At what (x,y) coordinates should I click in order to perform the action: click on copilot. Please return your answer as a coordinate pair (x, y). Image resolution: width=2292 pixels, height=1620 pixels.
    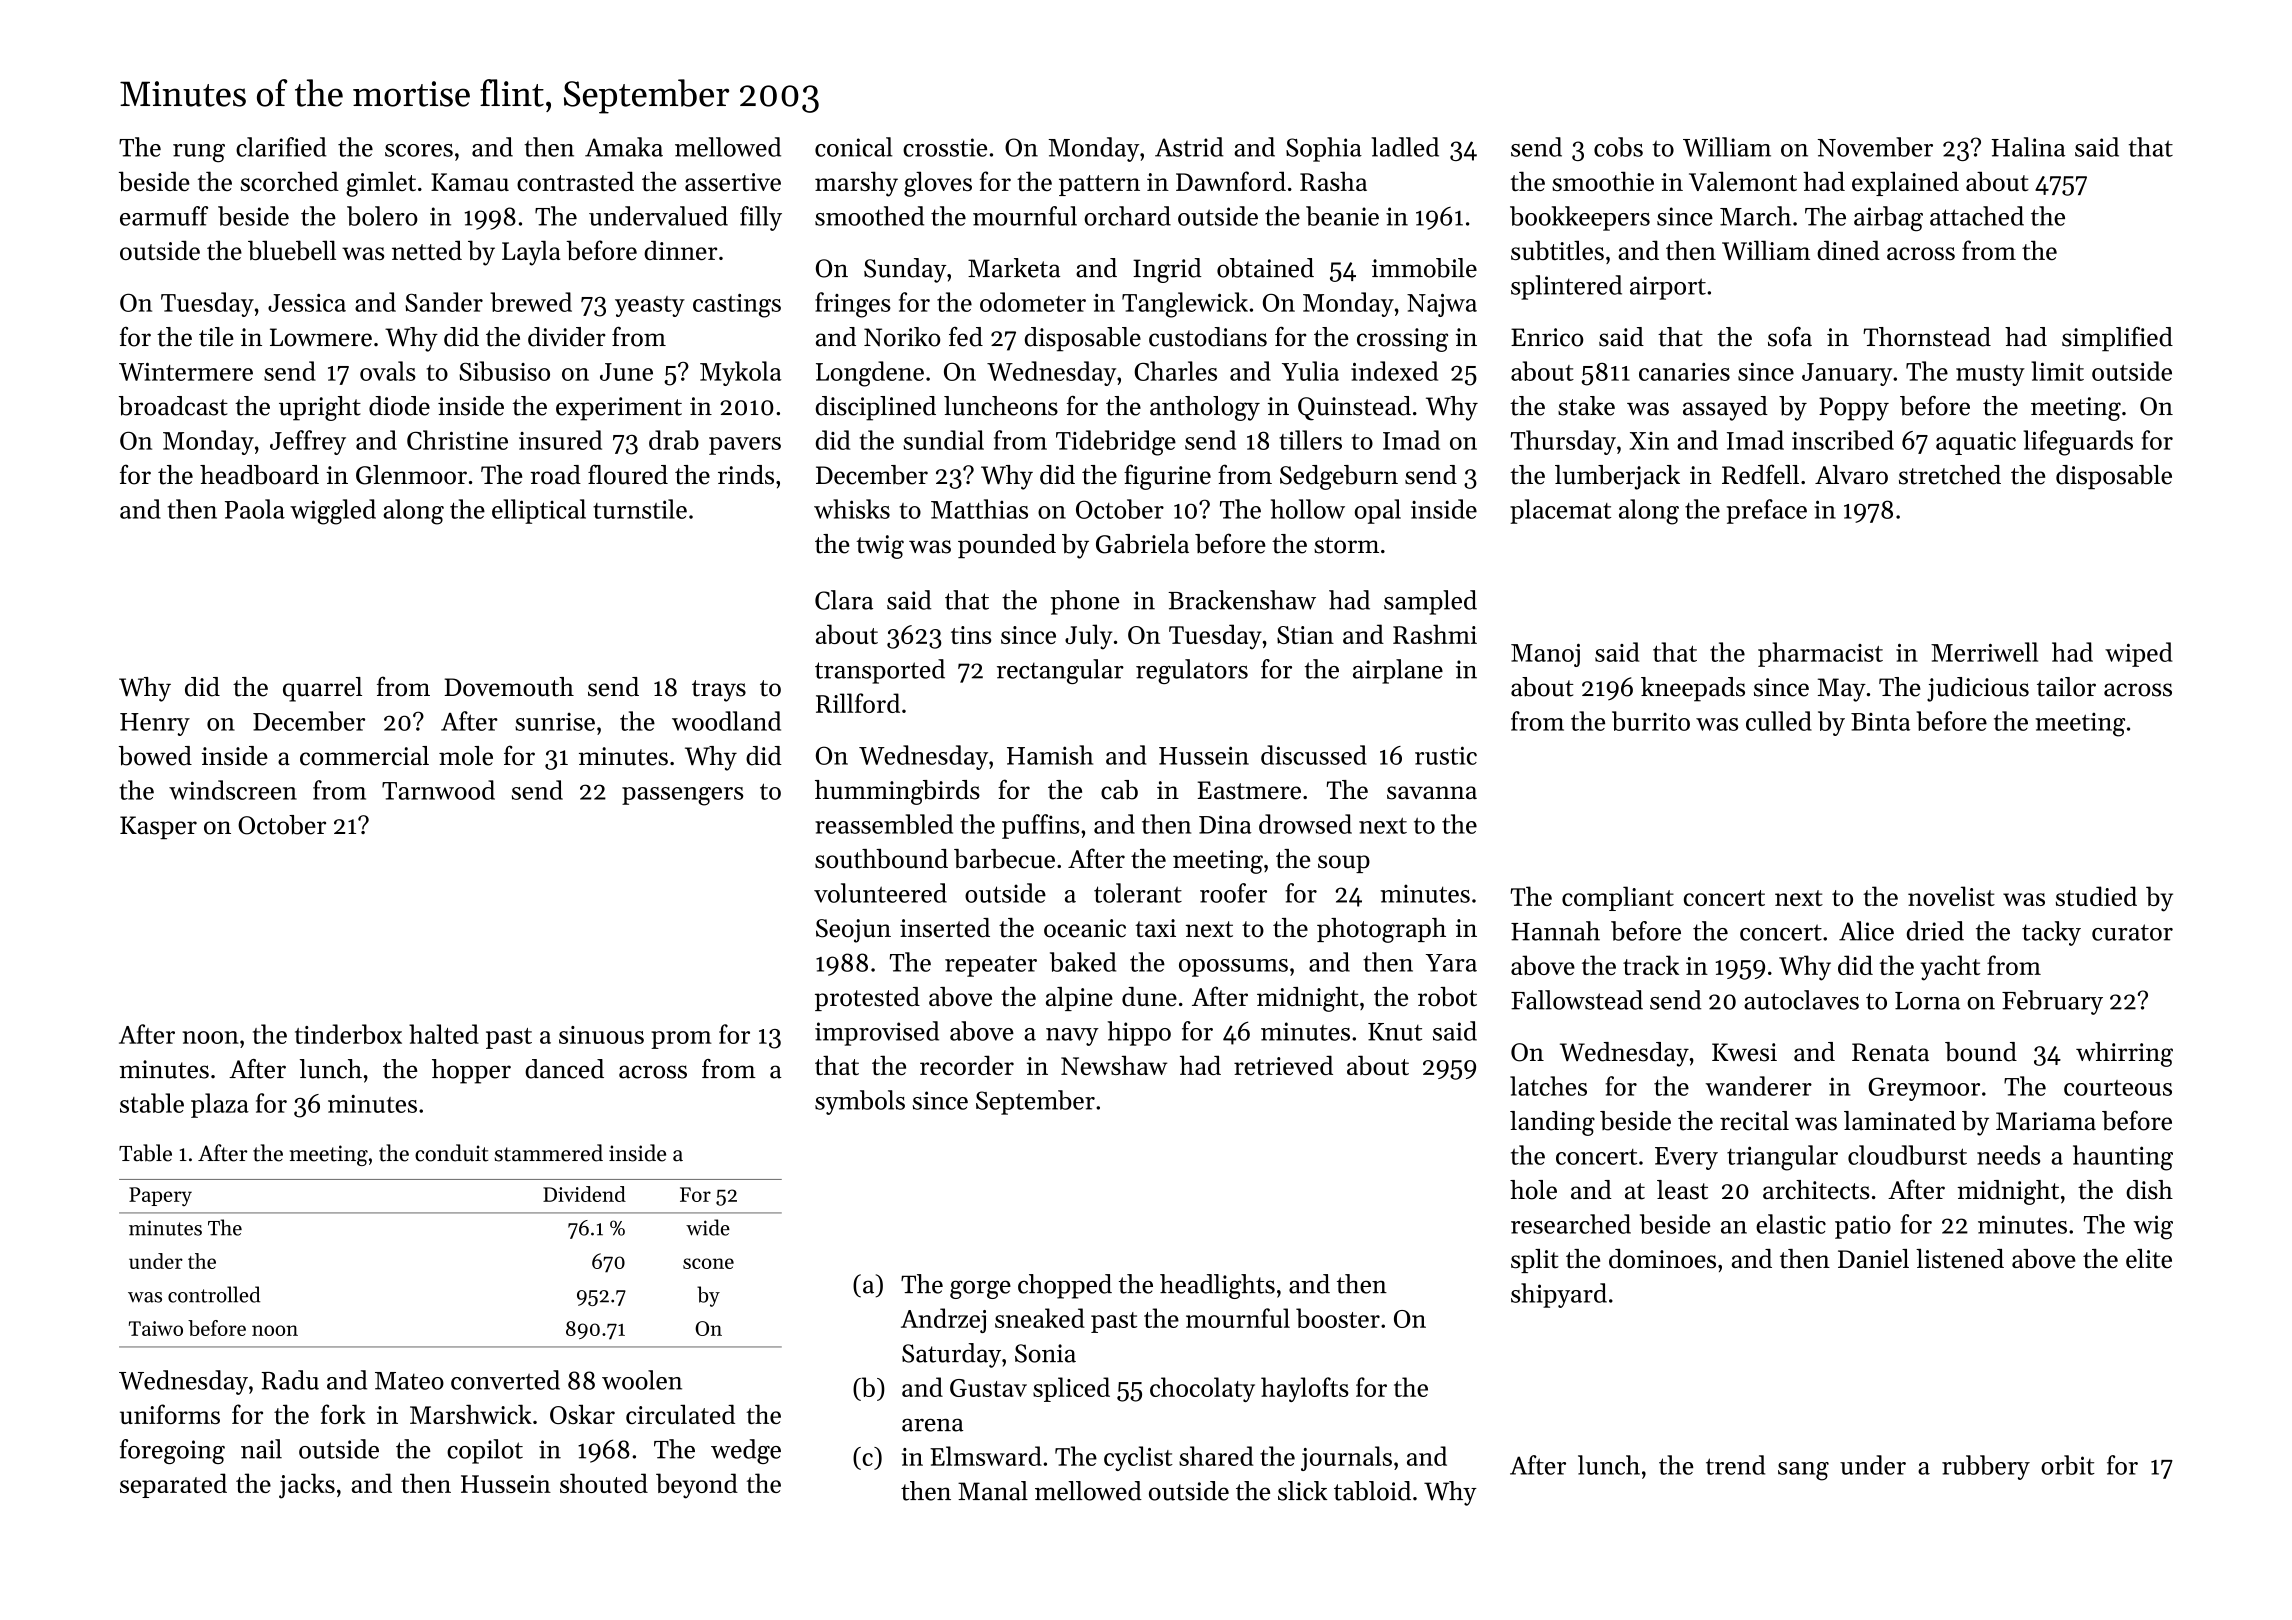
    Looking at the image, I should click on (485, 1451).
